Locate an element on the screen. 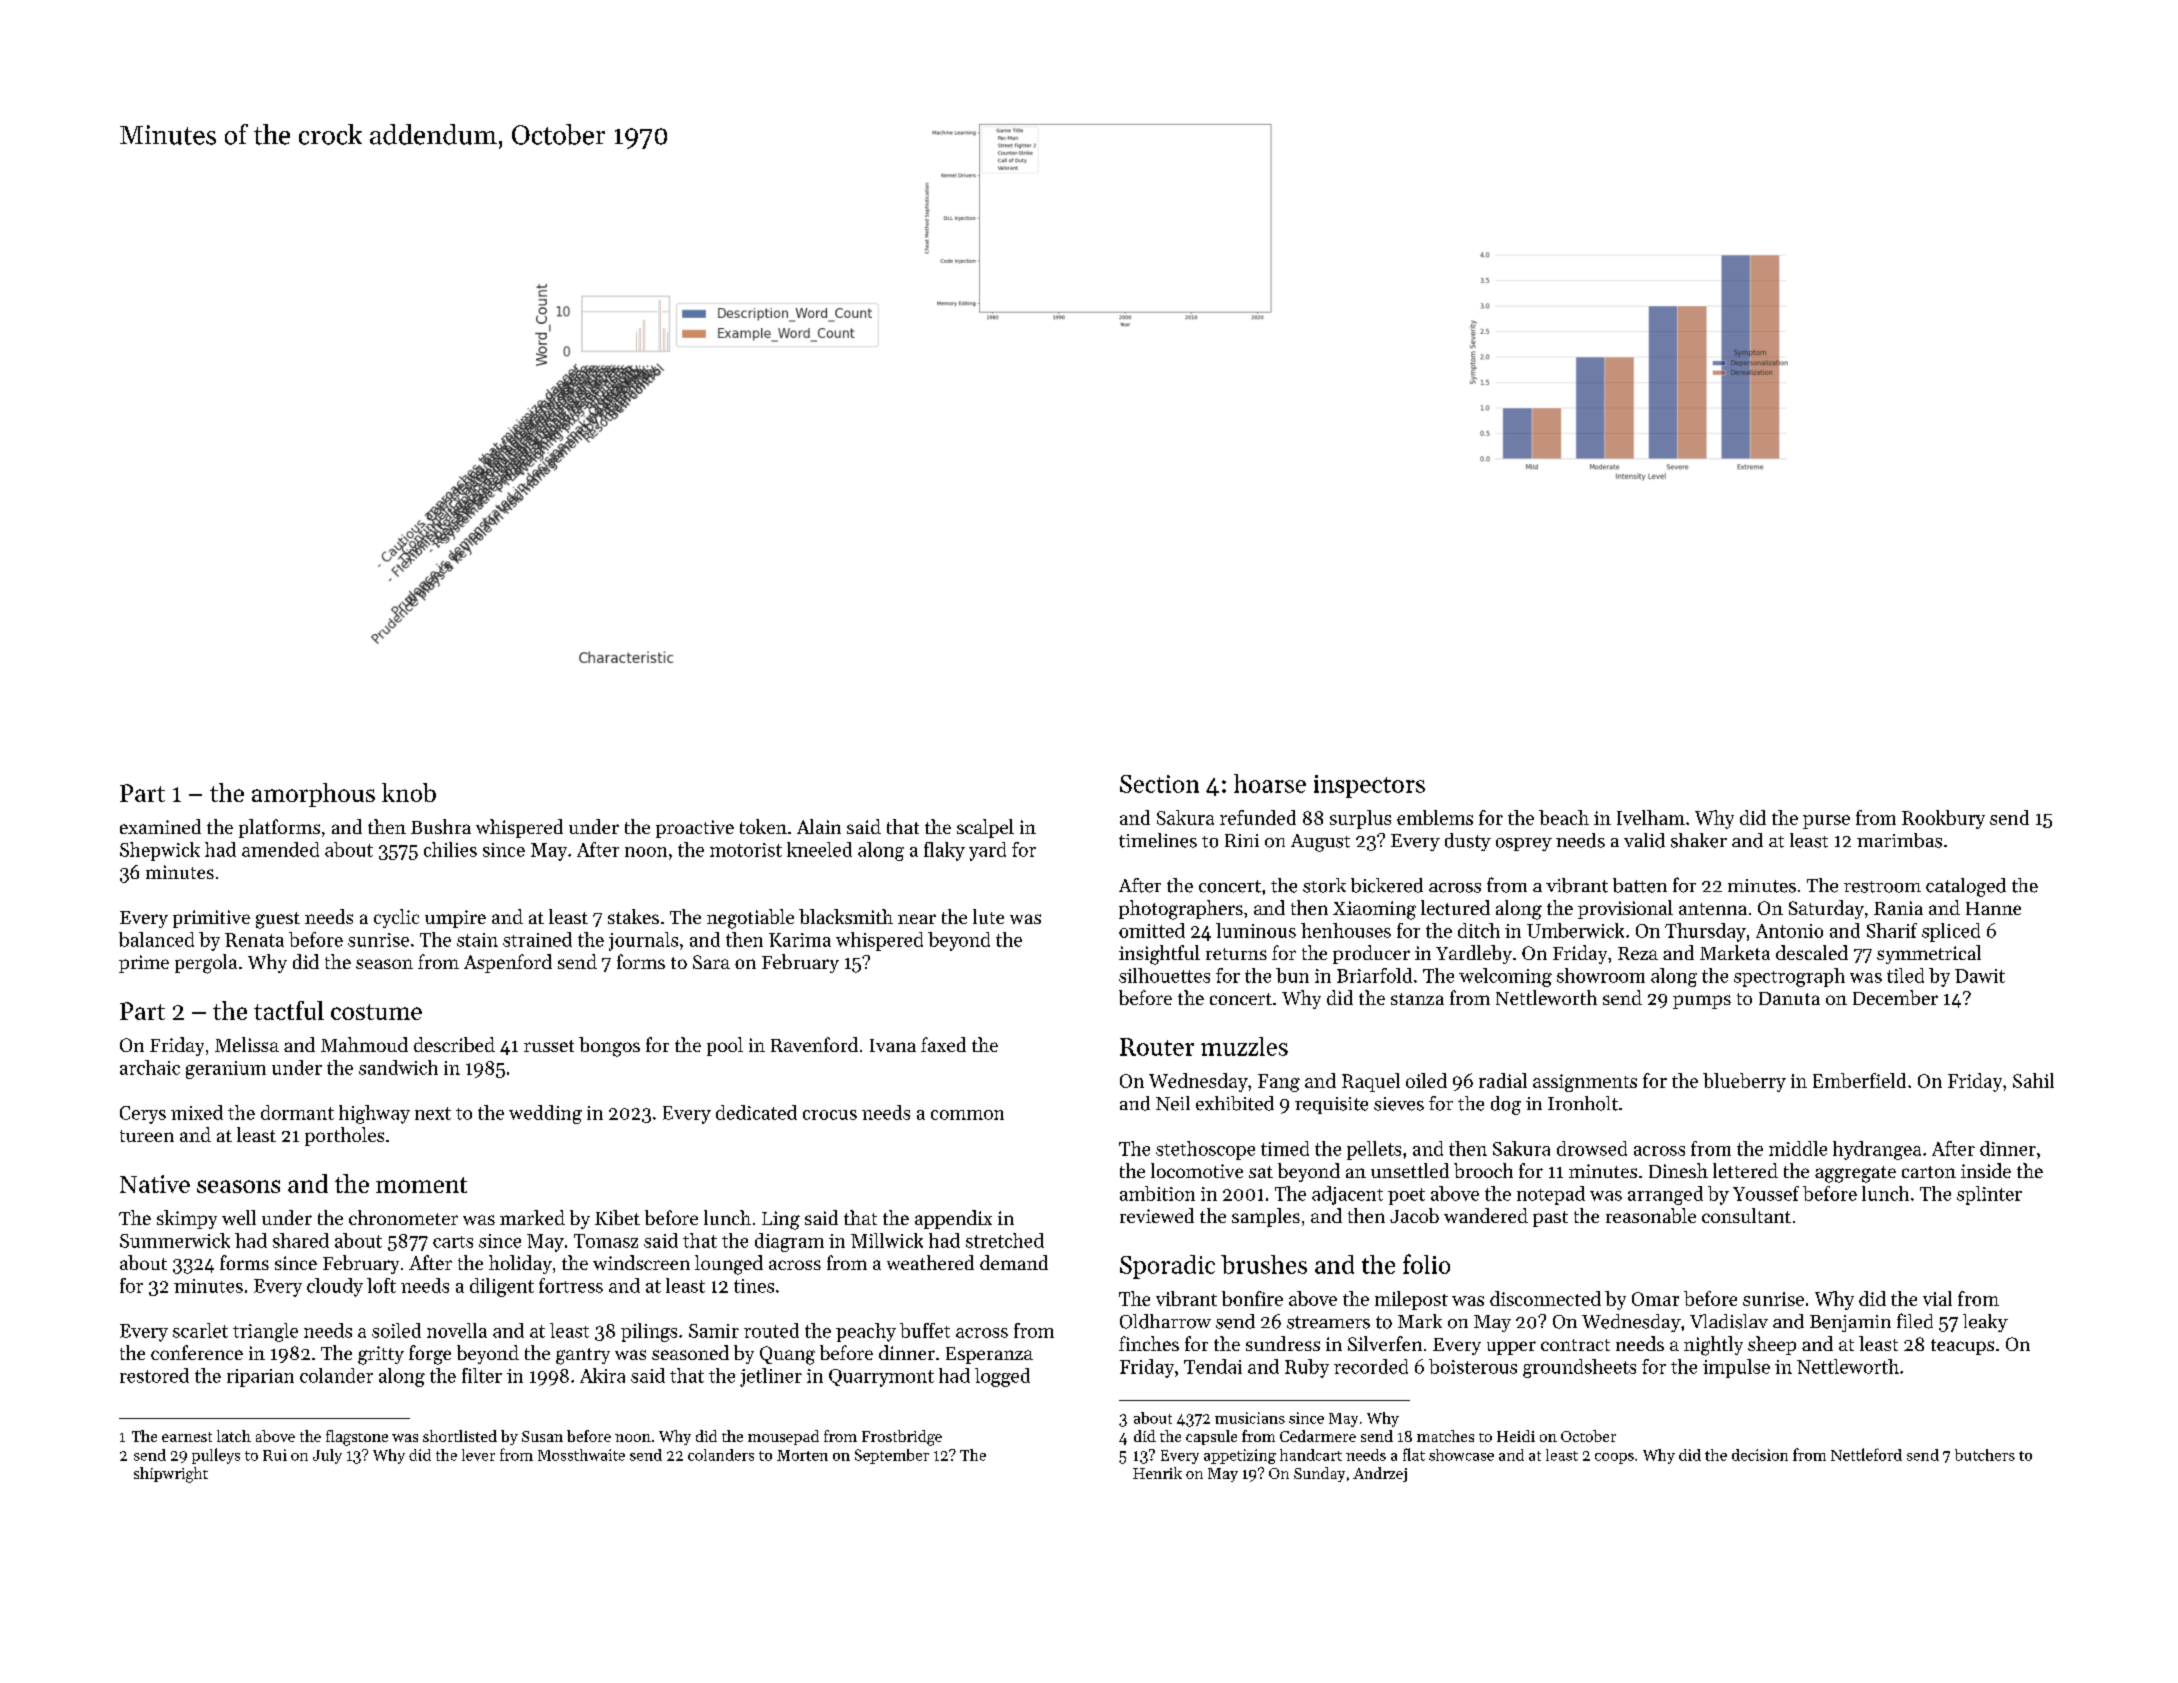 This screenshot has width=2178, height=1683. filter is located at coordinates (482, 1375).
